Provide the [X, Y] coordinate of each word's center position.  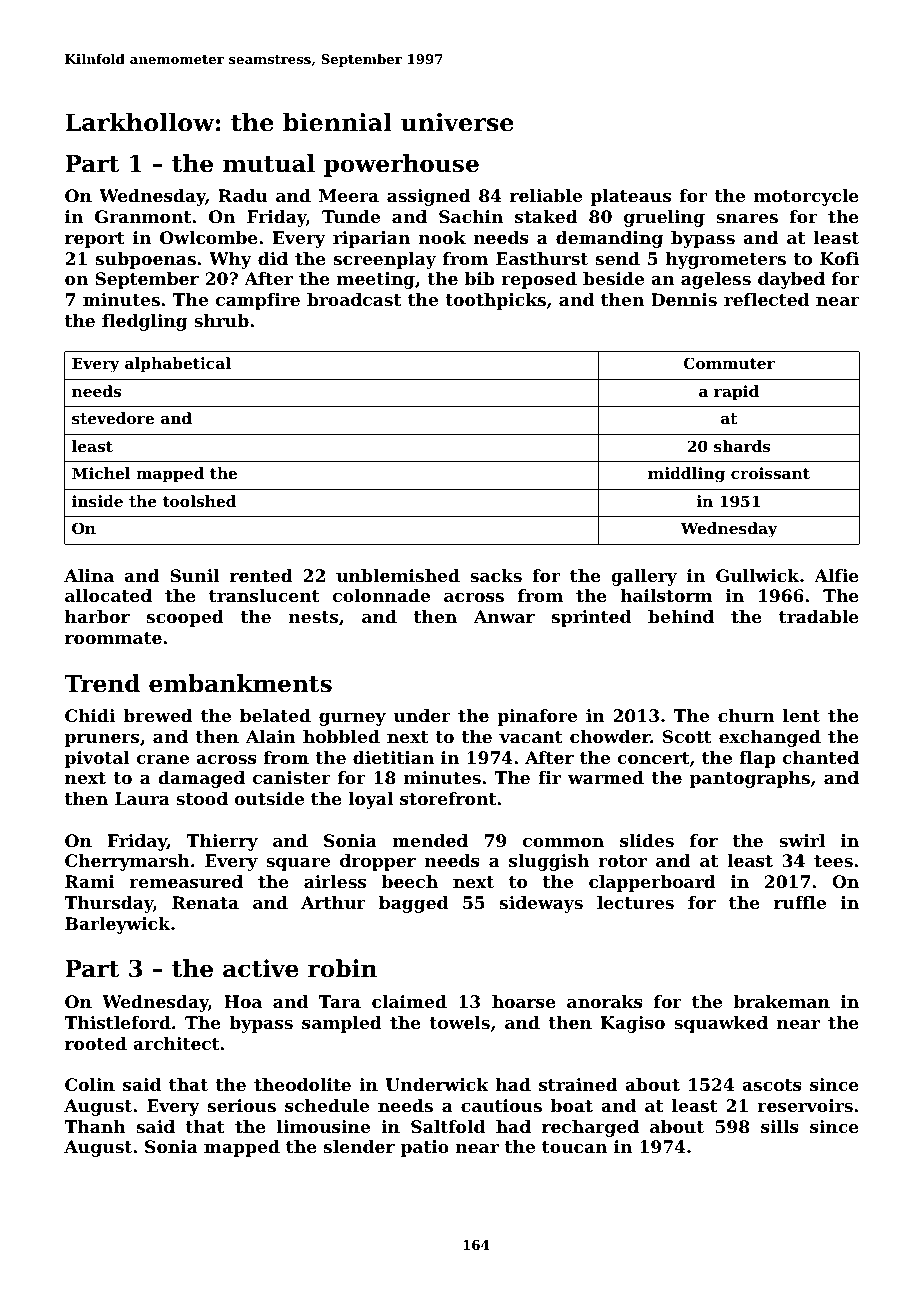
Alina [89, 575]
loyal [370, 800]
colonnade [381, 595]
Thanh [95, 1126]
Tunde [351, 216]
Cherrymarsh [127, 862]
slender [359, 1146]
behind [681, 616]
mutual [269, 163]
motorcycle [806, 197]
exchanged [770, 738]
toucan [574, 1147]
